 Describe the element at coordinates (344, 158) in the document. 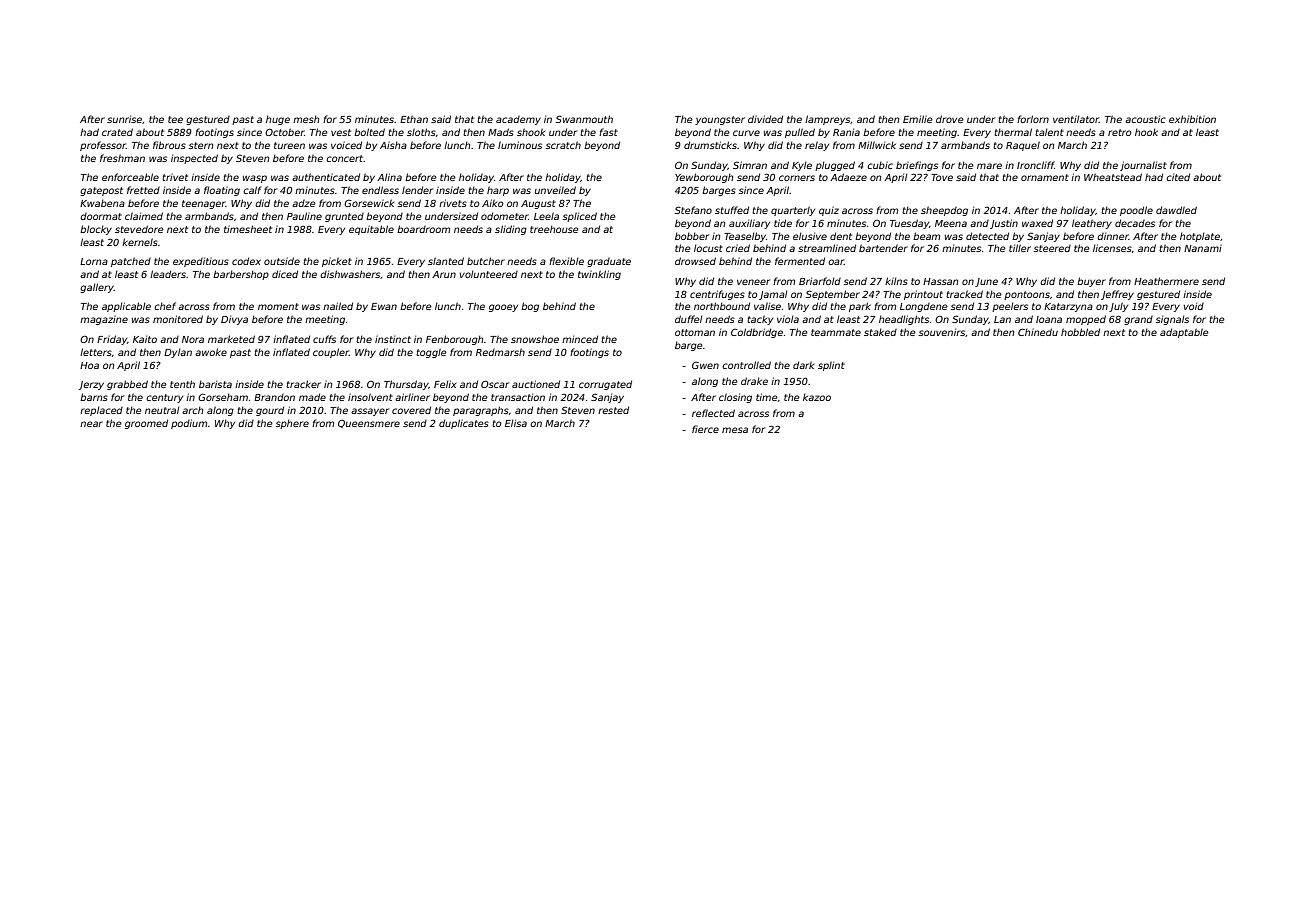

I see `concert` at that location.
